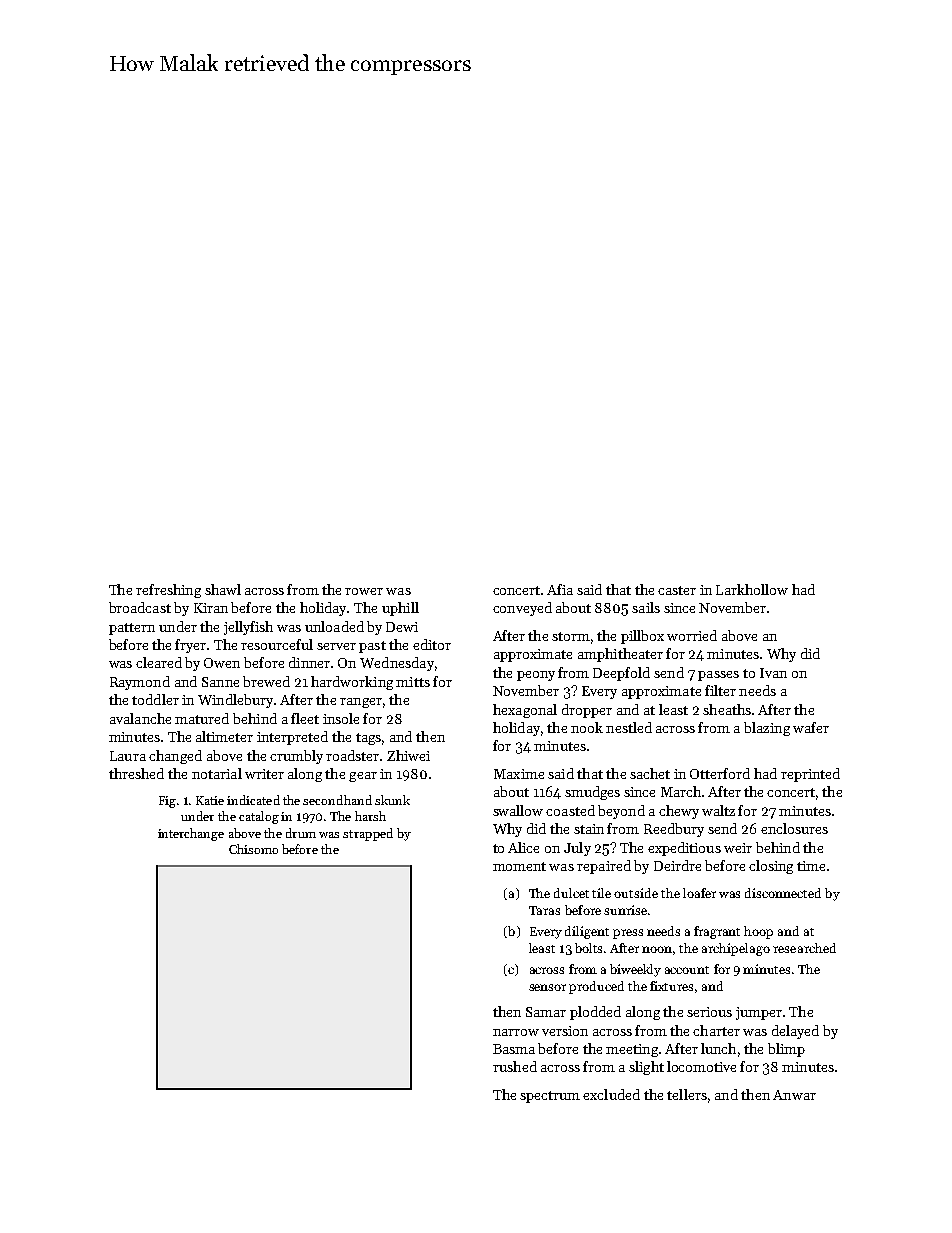 The height and width of the screenshot is (1233, 952). What do you see at coordinates (547, 987) in the screenshot?
I see `sensor` at bounding box center [547, 987].
